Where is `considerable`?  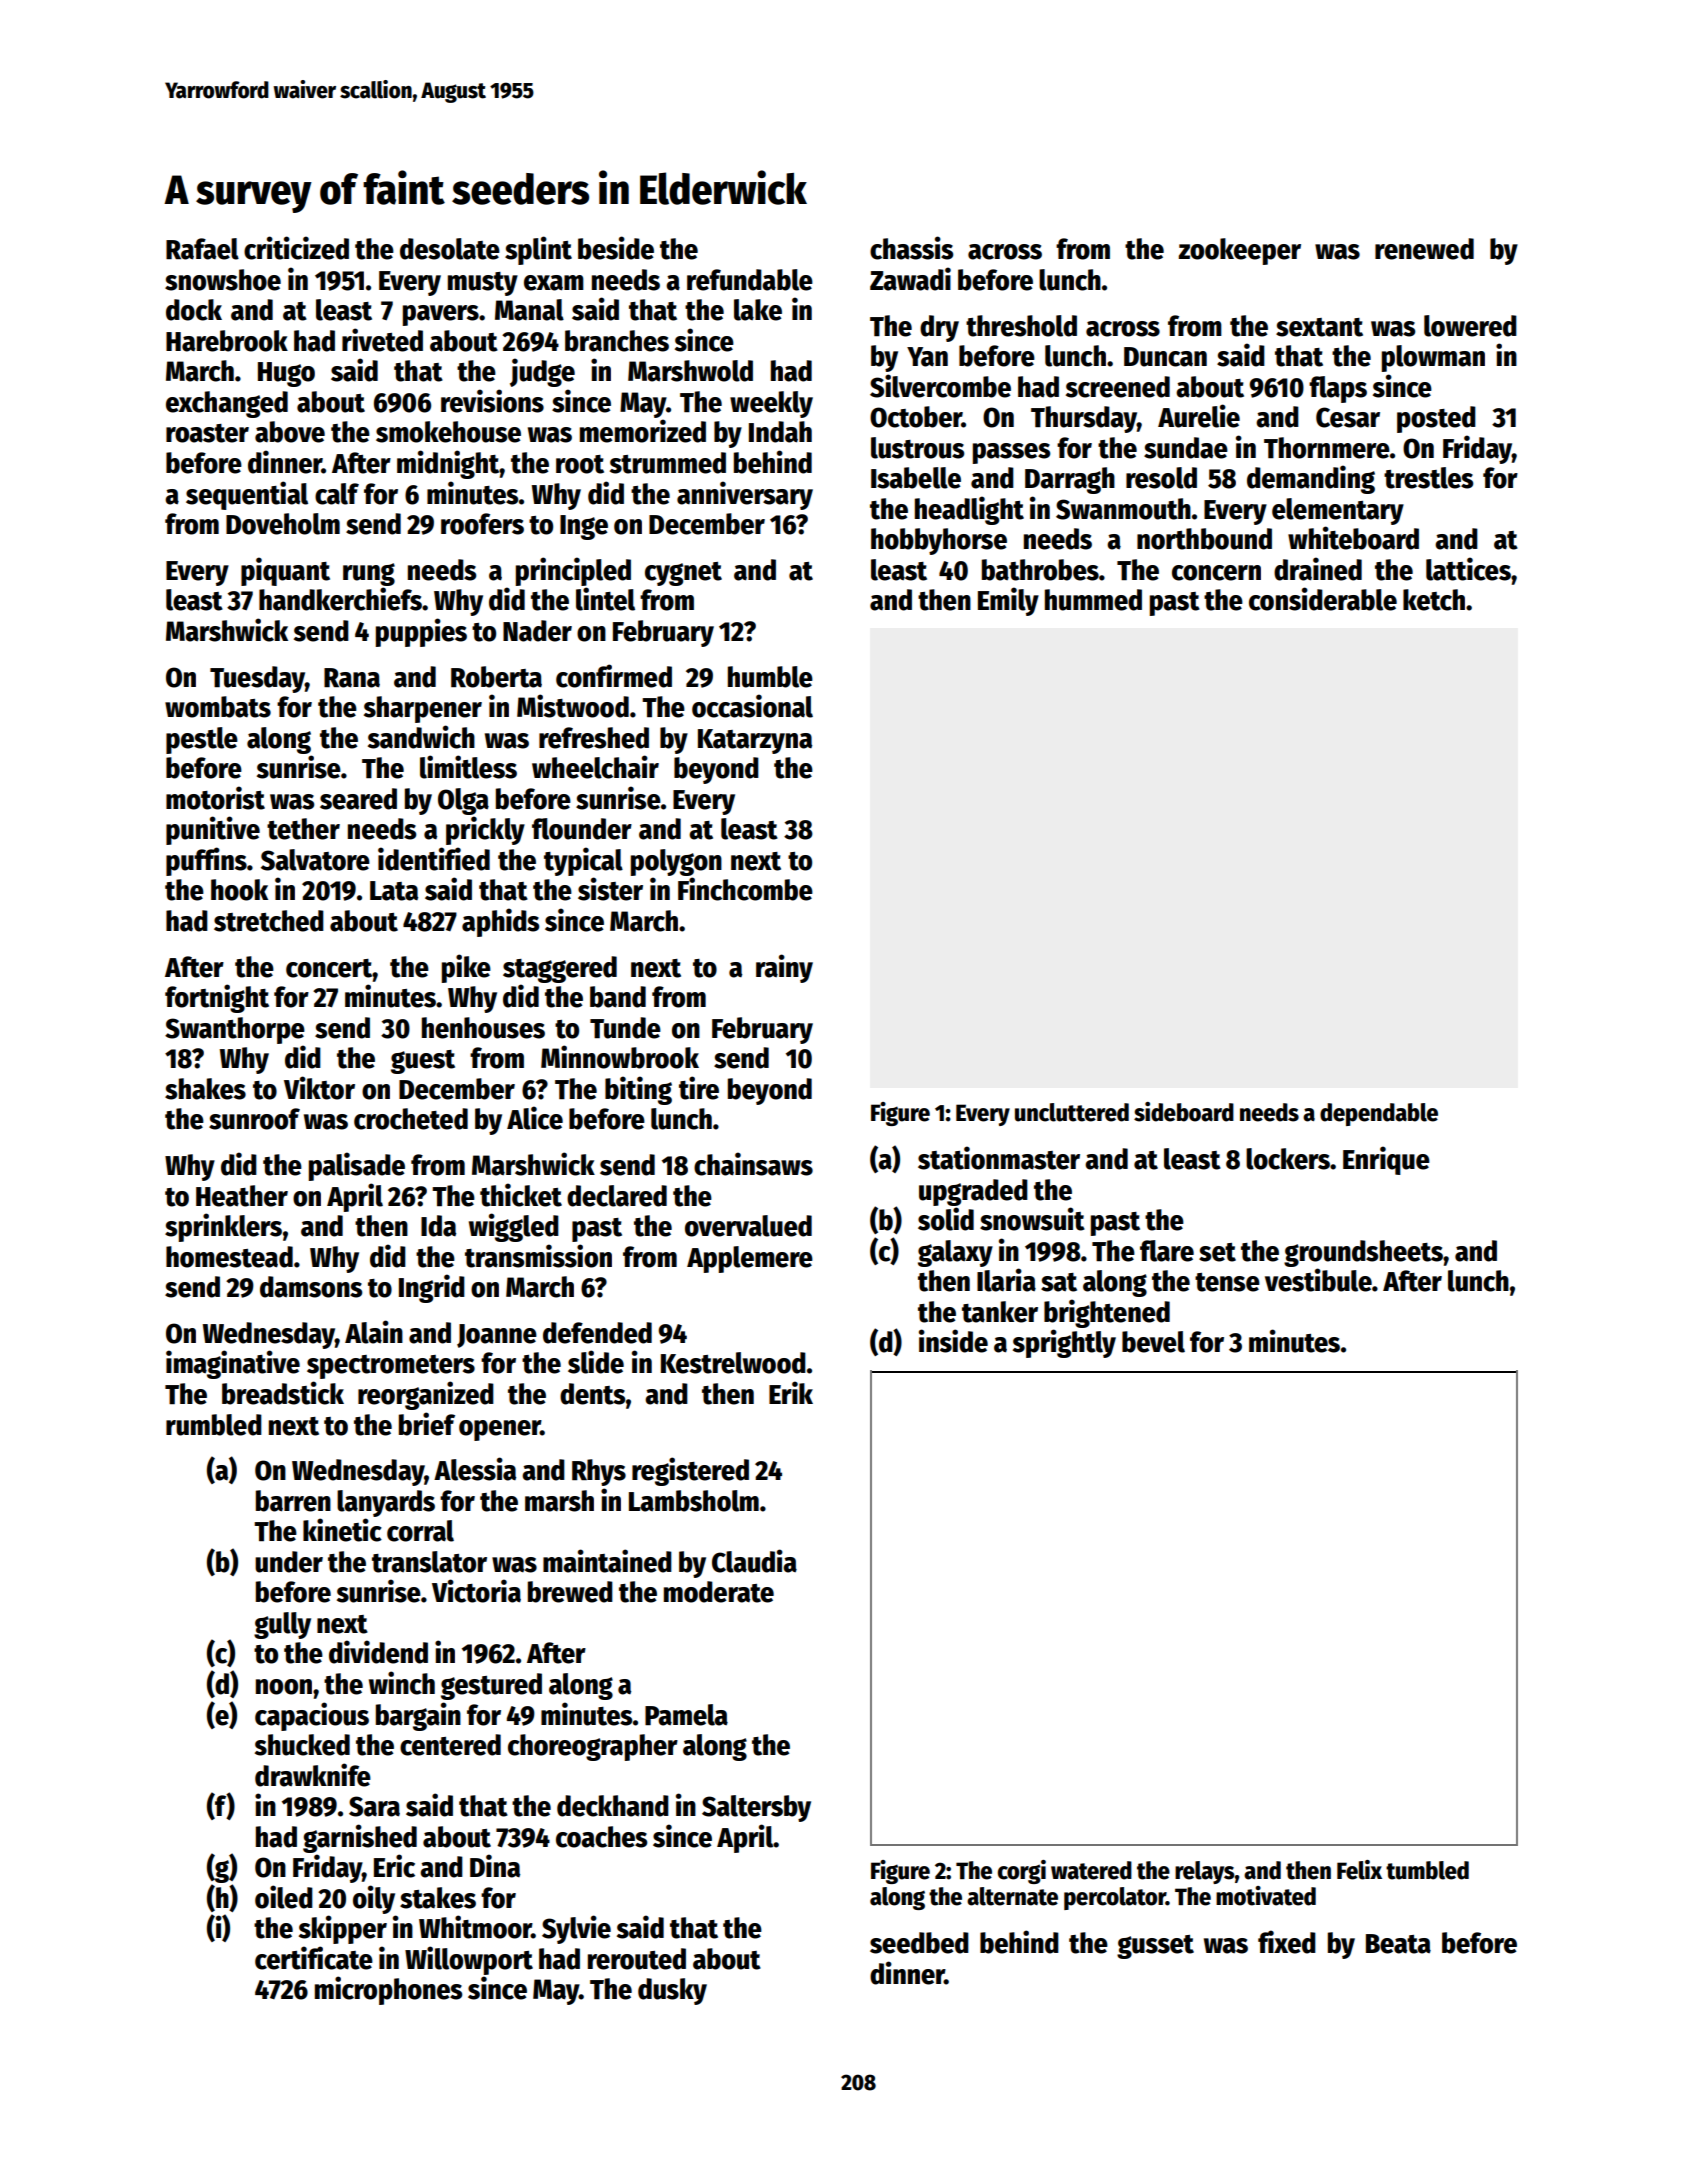 considerable is located at coordinates (1323, 599).
